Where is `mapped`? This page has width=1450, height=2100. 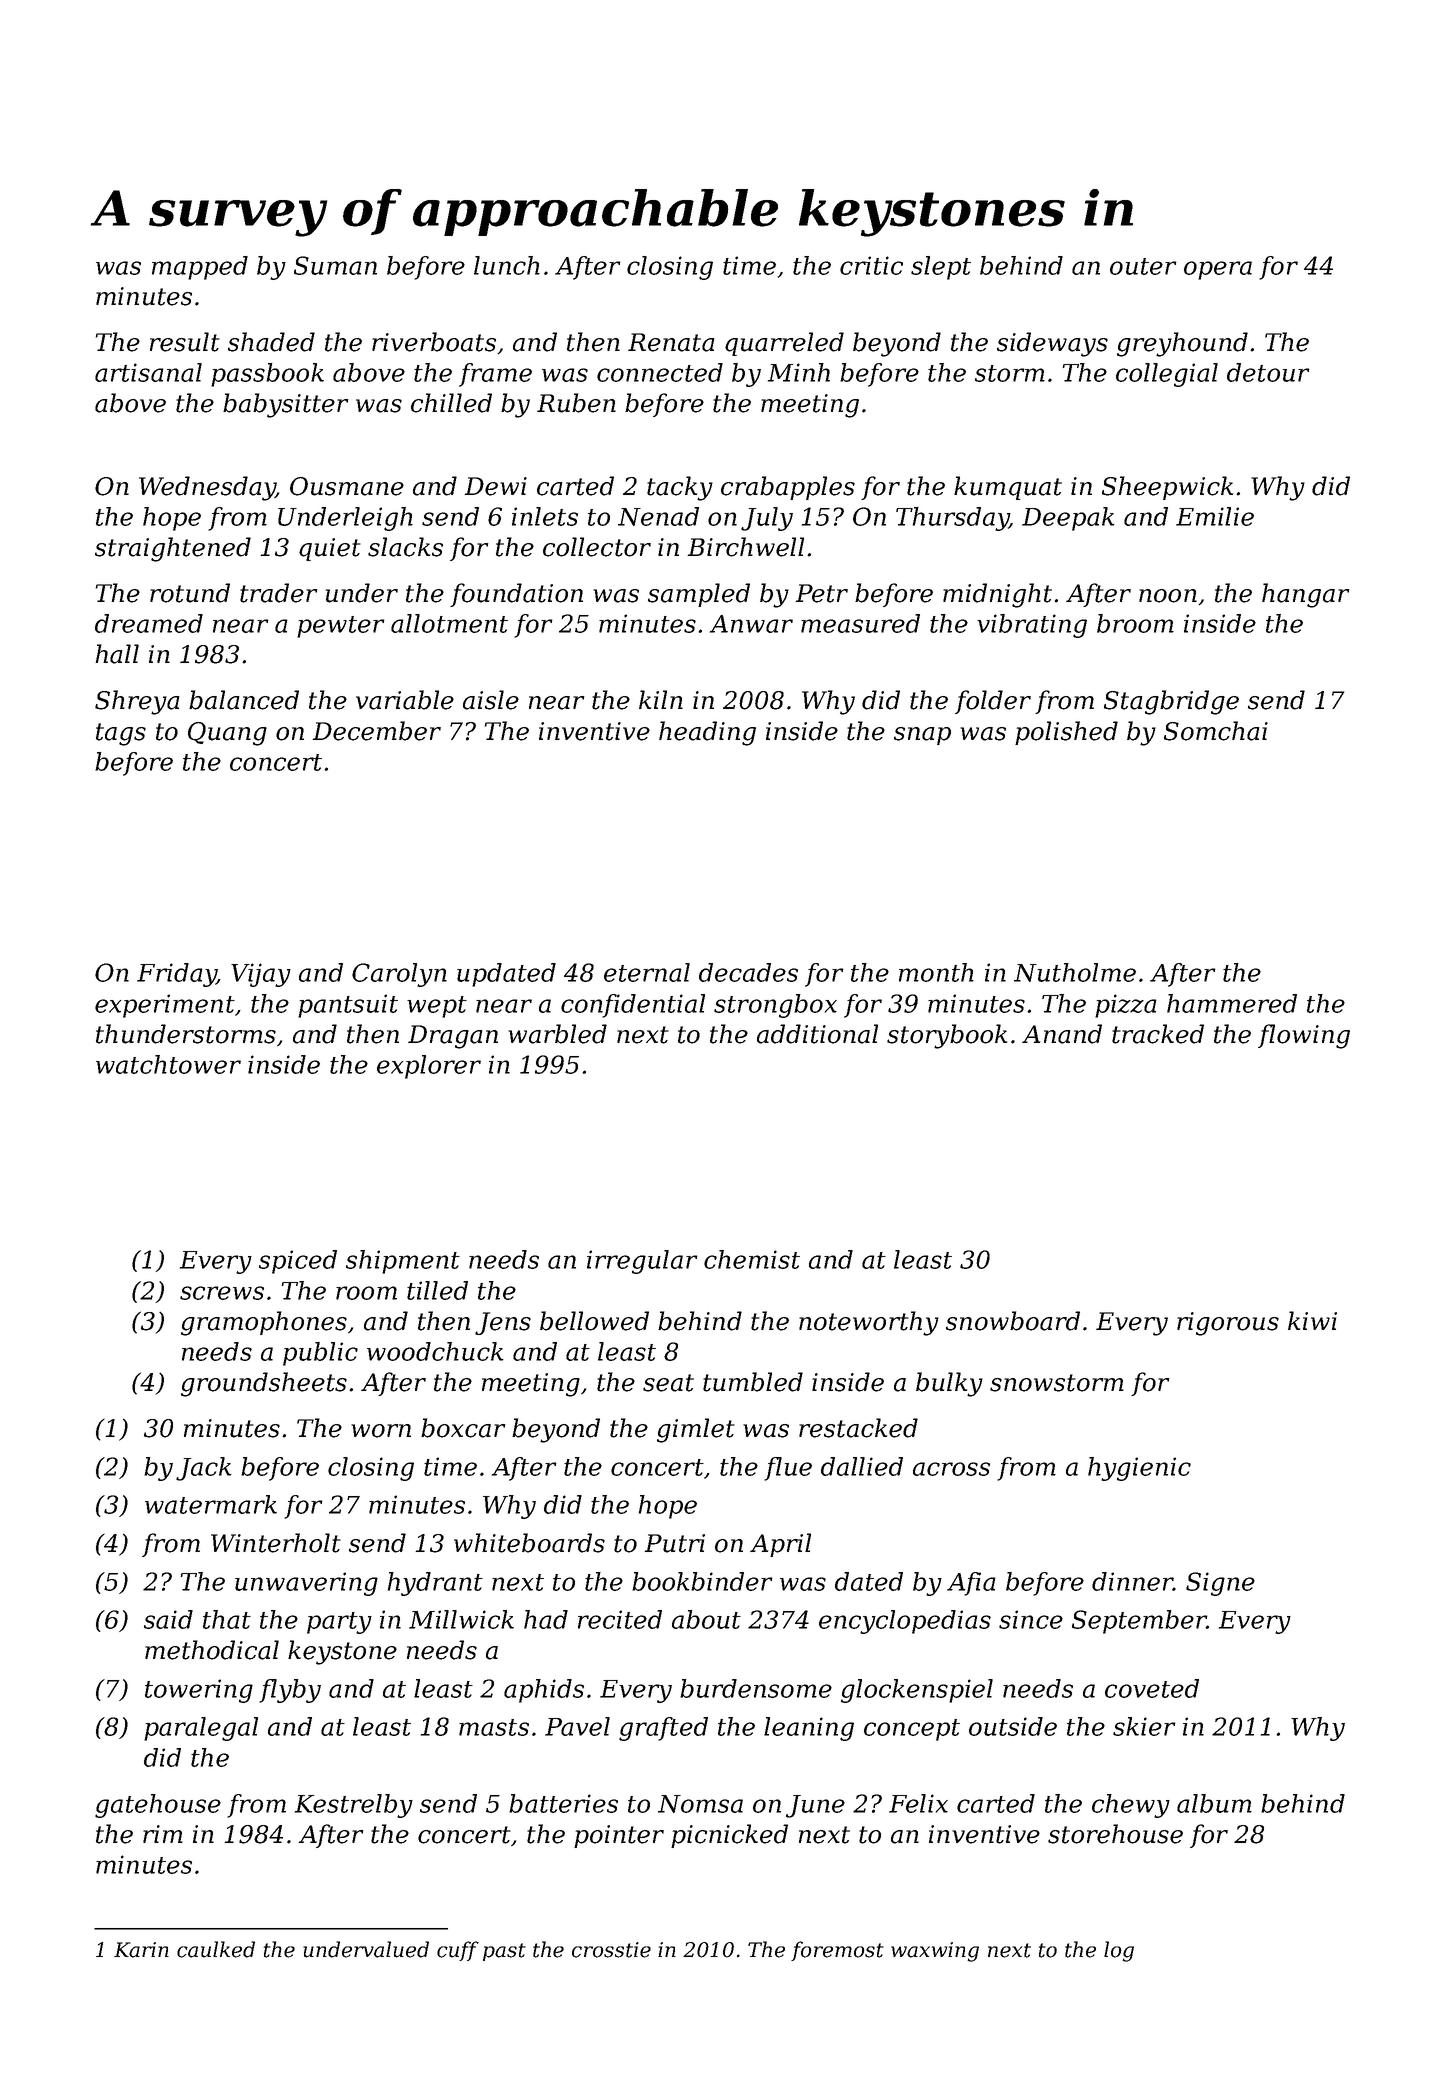 mapped is located at coordinates (200, 268).
